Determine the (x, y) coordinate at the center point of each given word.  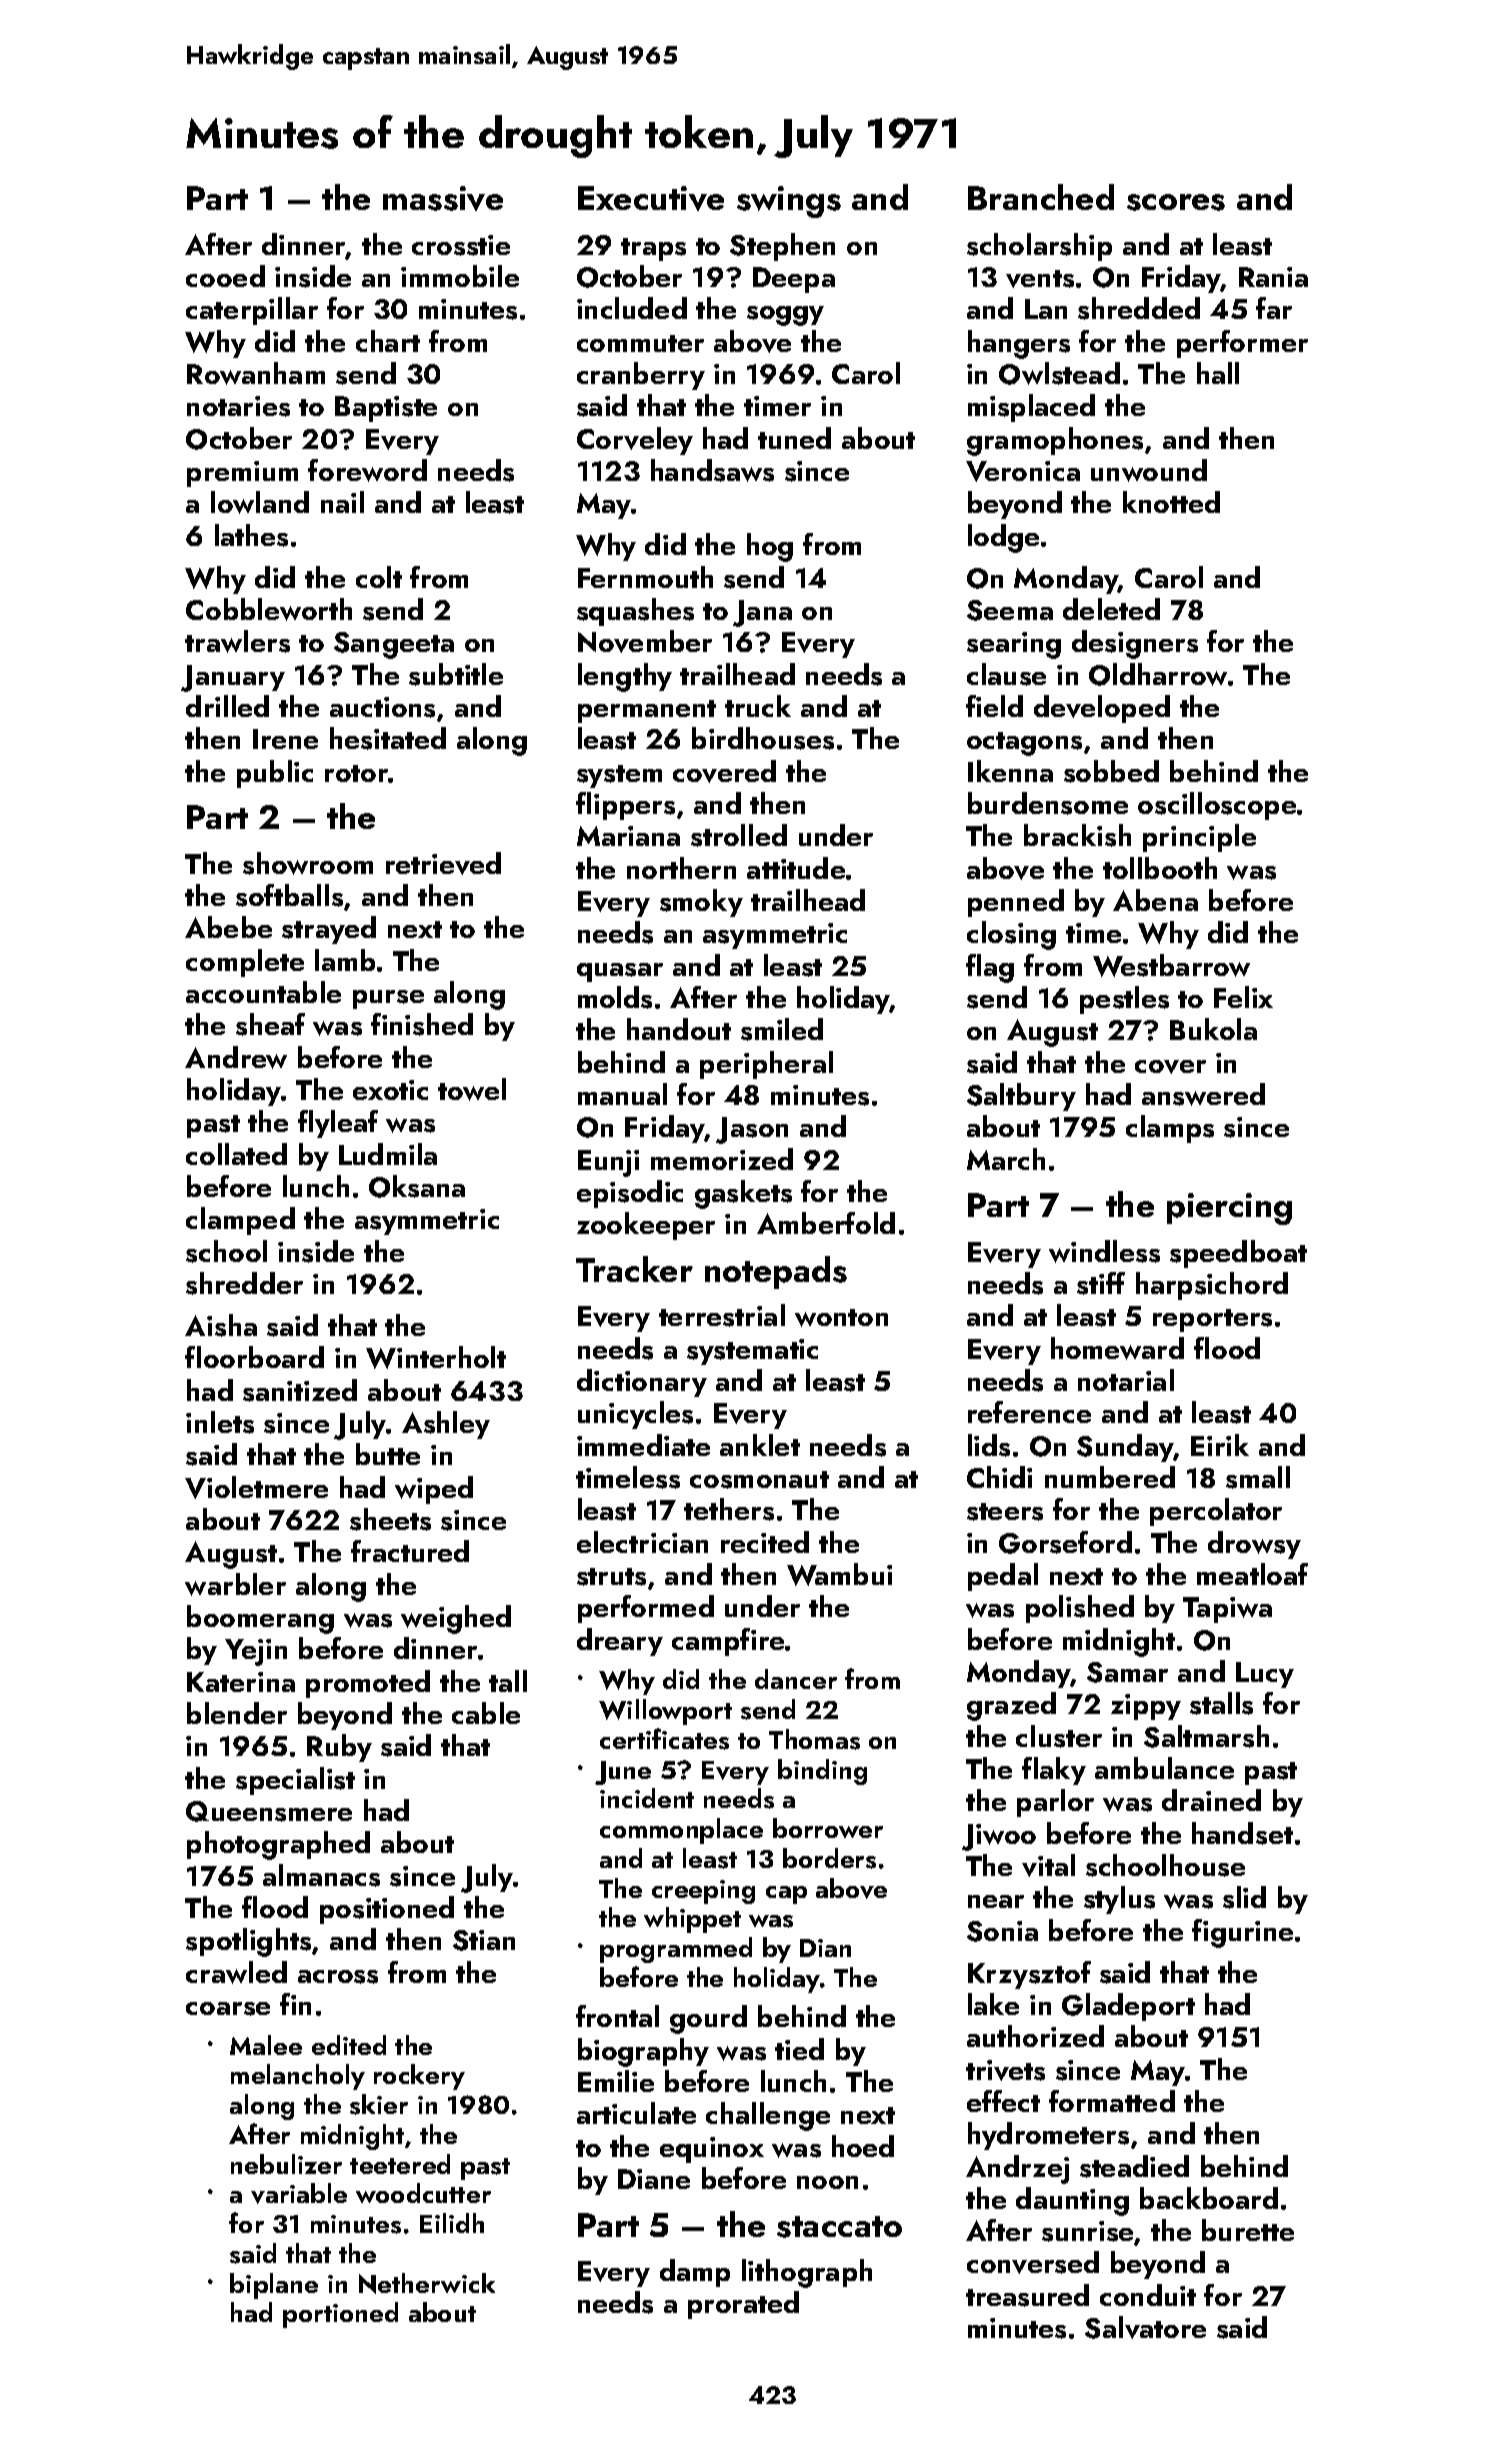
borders (829, 1858)
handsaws (712, 470)
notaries (238, 406)
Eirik (1220, 1445)
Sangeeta (394, 645)
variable (299, 2193)
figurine (1242, 1933)
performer (1242, 344)
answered (1203, 1094)
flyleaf (338, 1124)
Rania (1273, 277)
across (338, 1977)
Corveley (635, 441)
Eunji (608, 1163)
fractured (410, 1551)
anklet (760, 1445)
